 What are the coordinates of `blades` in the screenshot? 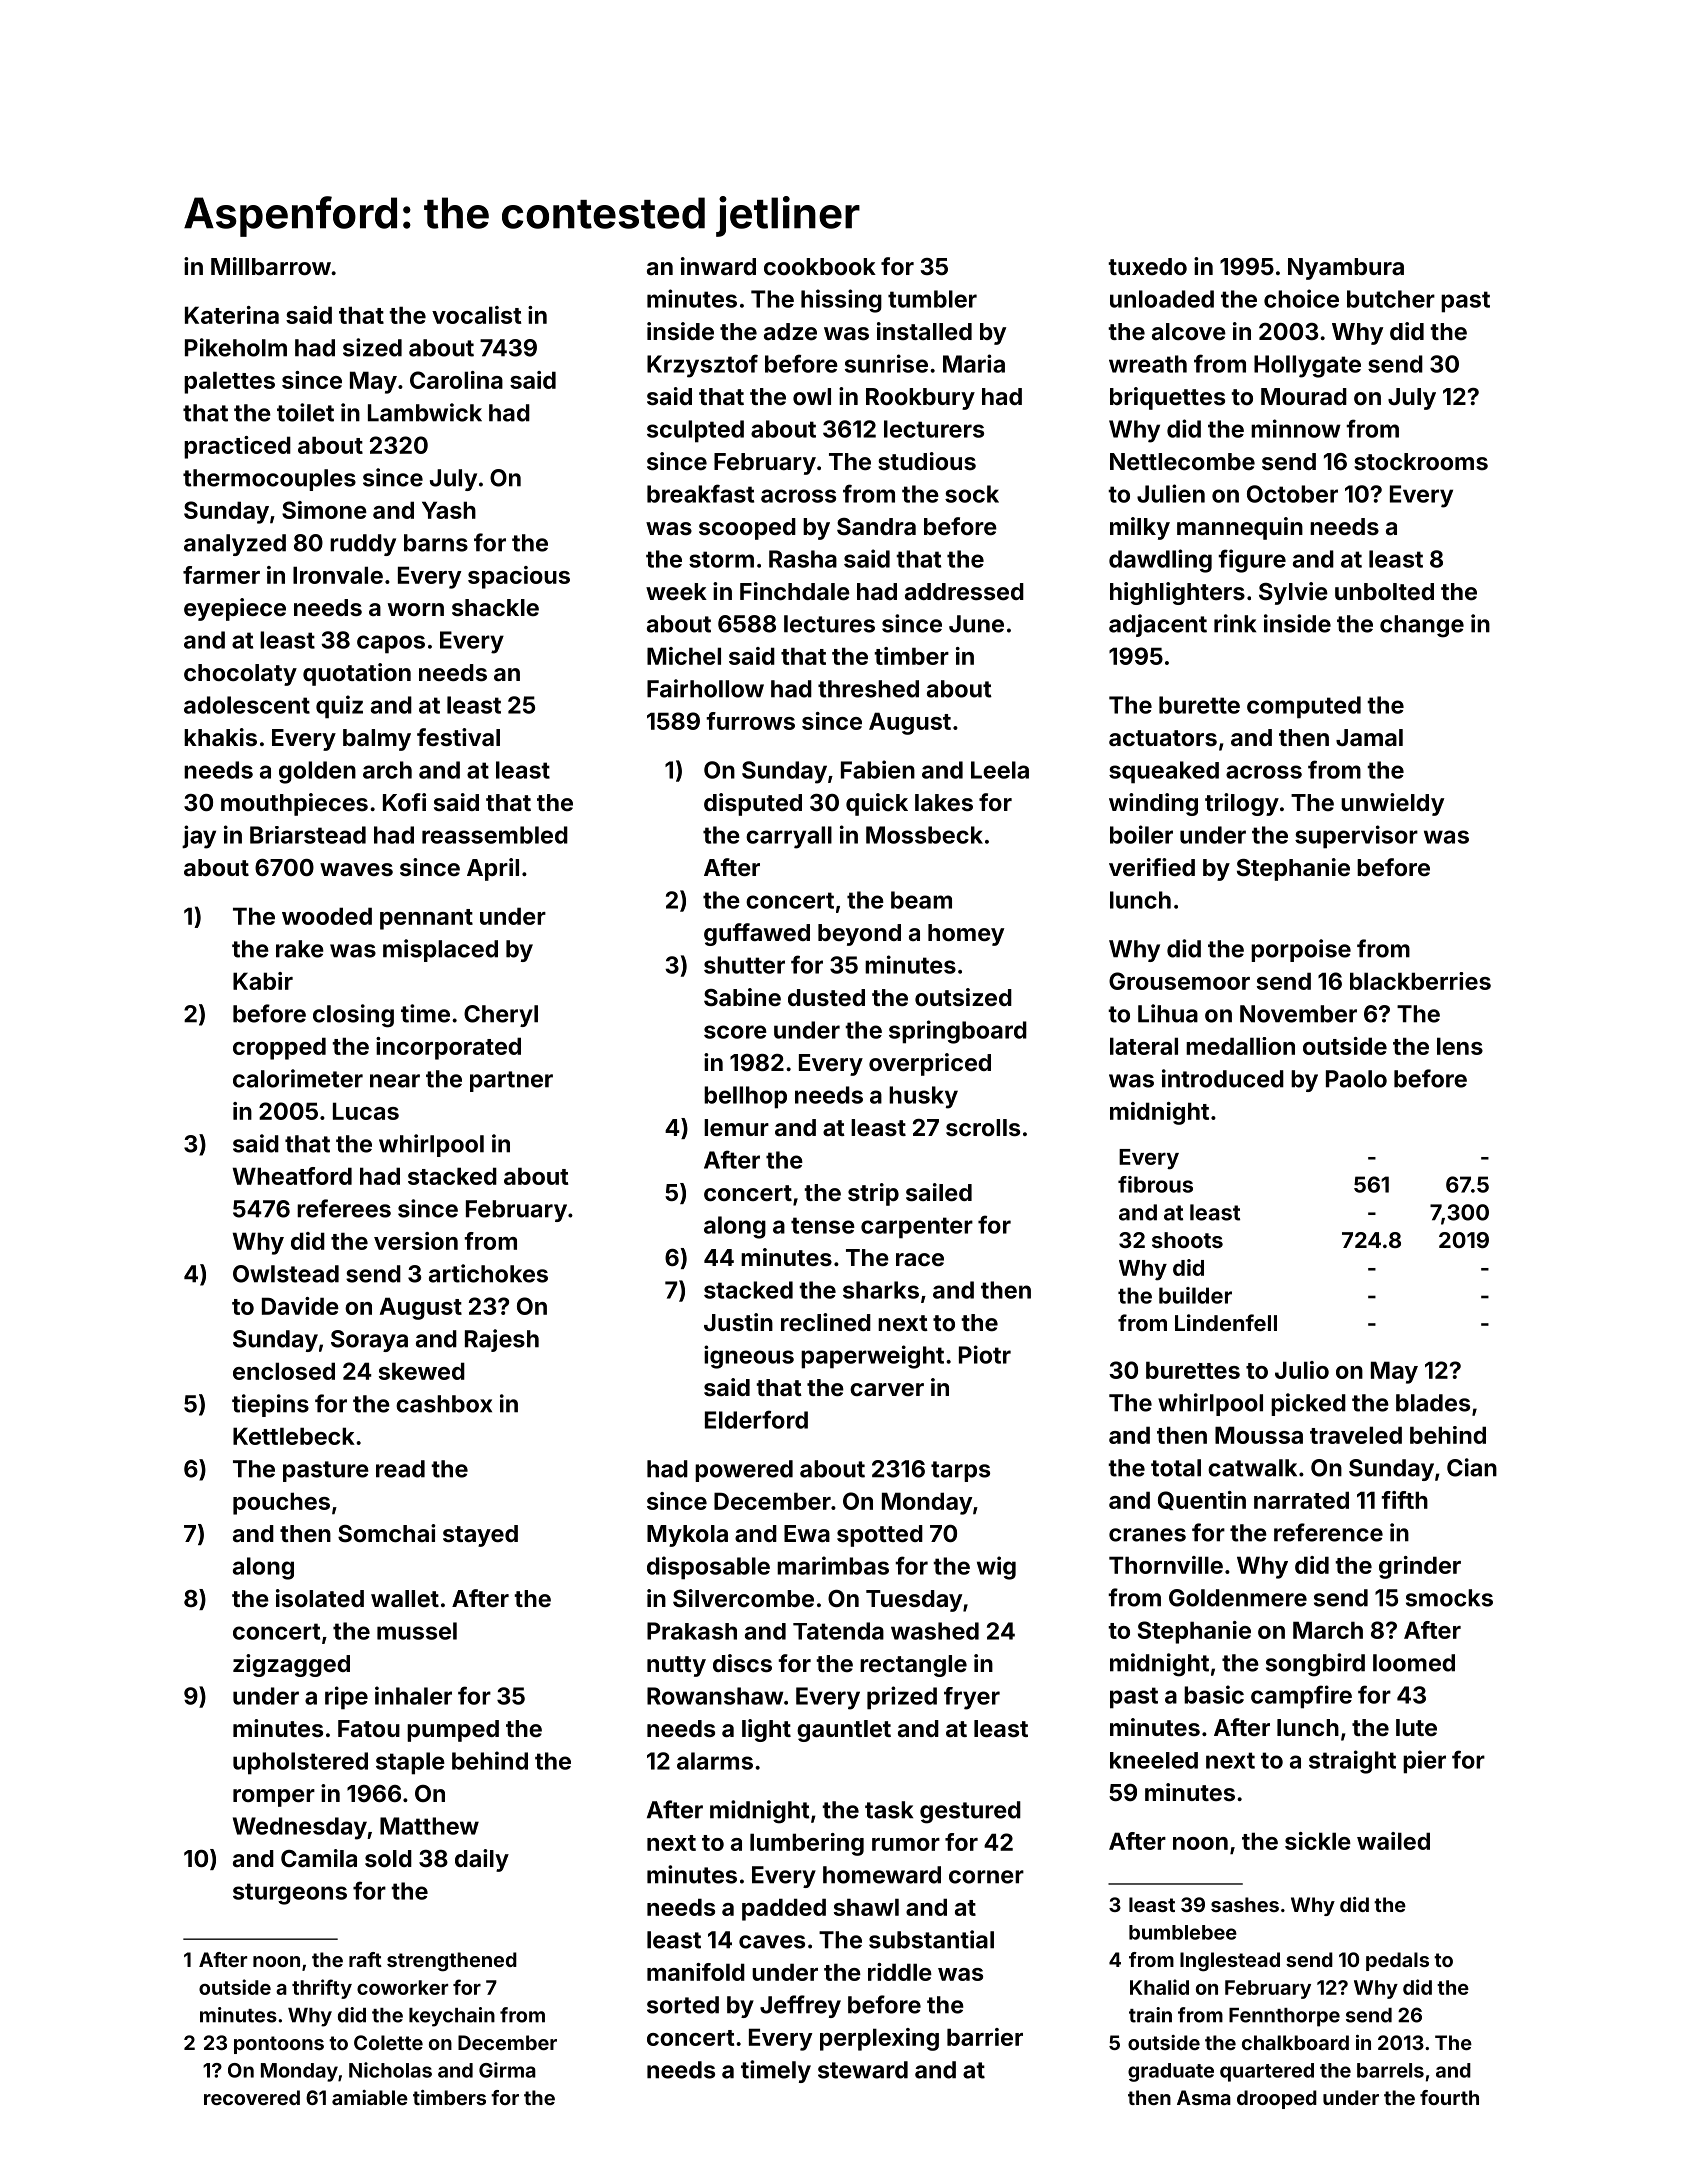 It's located at (1433, 1403).
